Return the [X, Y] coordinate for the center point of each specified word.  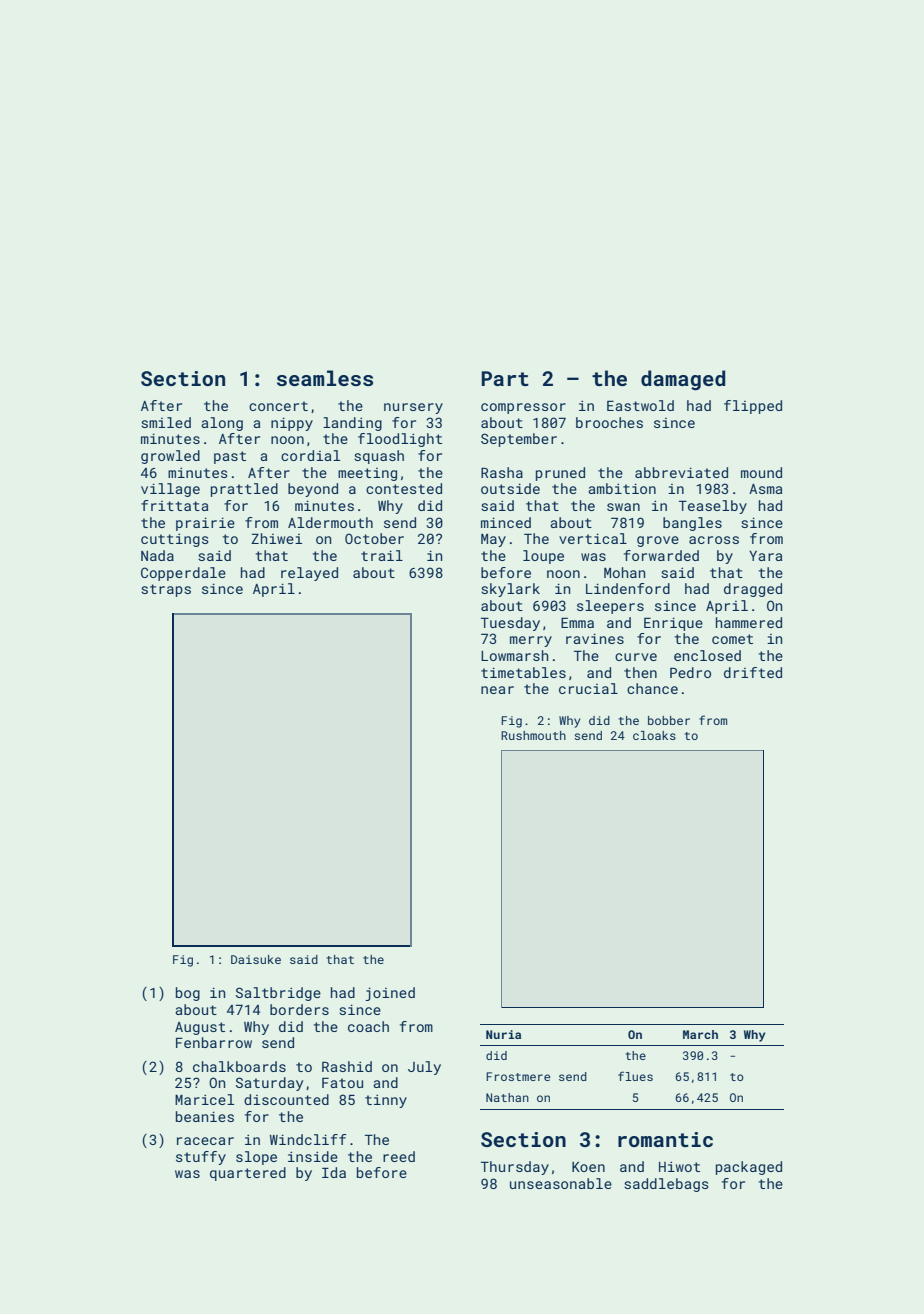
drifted [753, 672]
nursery [413, 408]
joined [390, 994]
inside [313, 1156]
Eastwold [640, 405]
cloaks [654, 735]
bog [188, 994]
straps [166, 590]
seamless [325, 378]
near [497, 690]
